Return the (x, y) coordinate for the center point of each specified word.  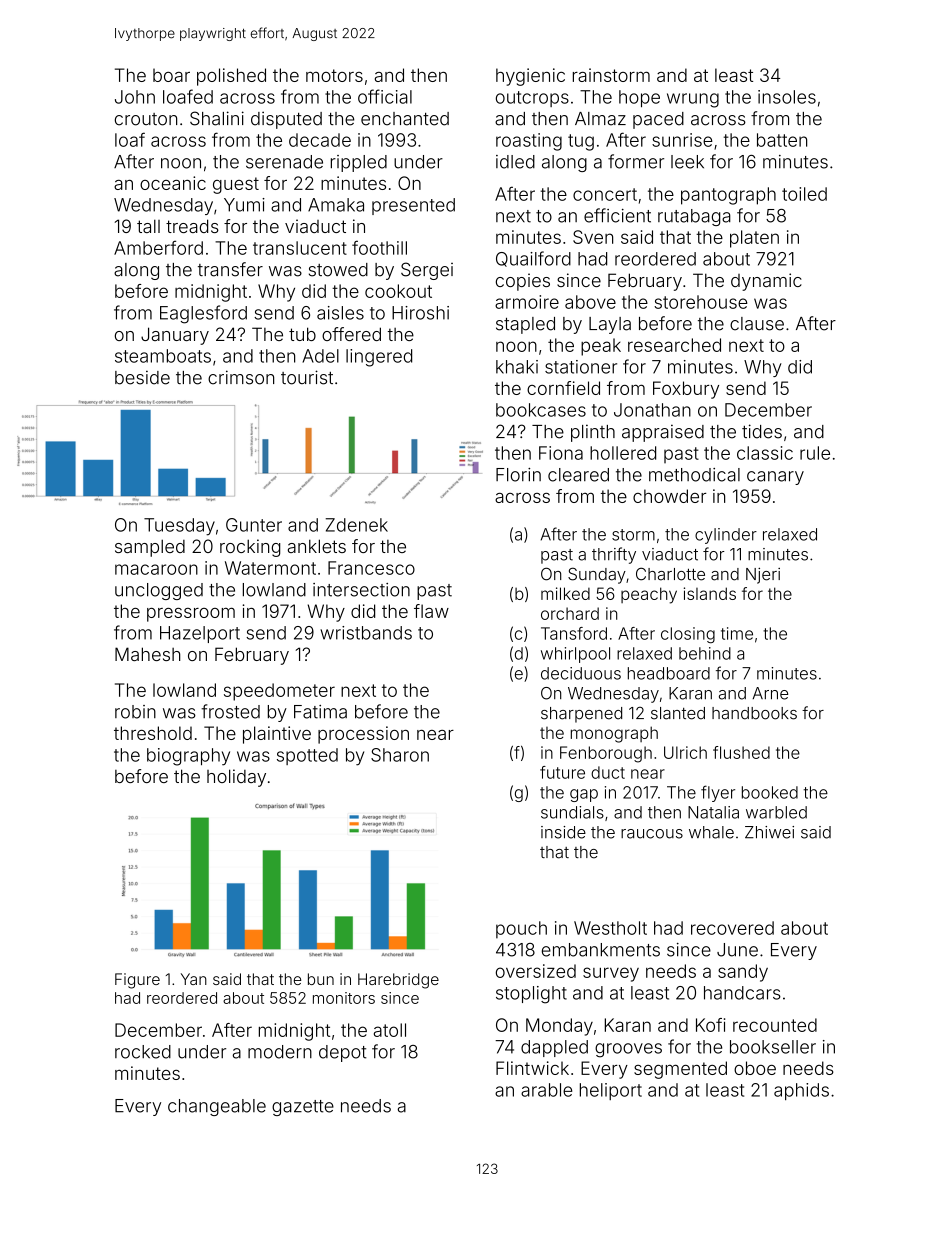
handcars (742, 993)
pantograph (728, 196)
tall (148, 226)
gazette (303, 1108)
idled (515, 162)
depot (343, 1053)
